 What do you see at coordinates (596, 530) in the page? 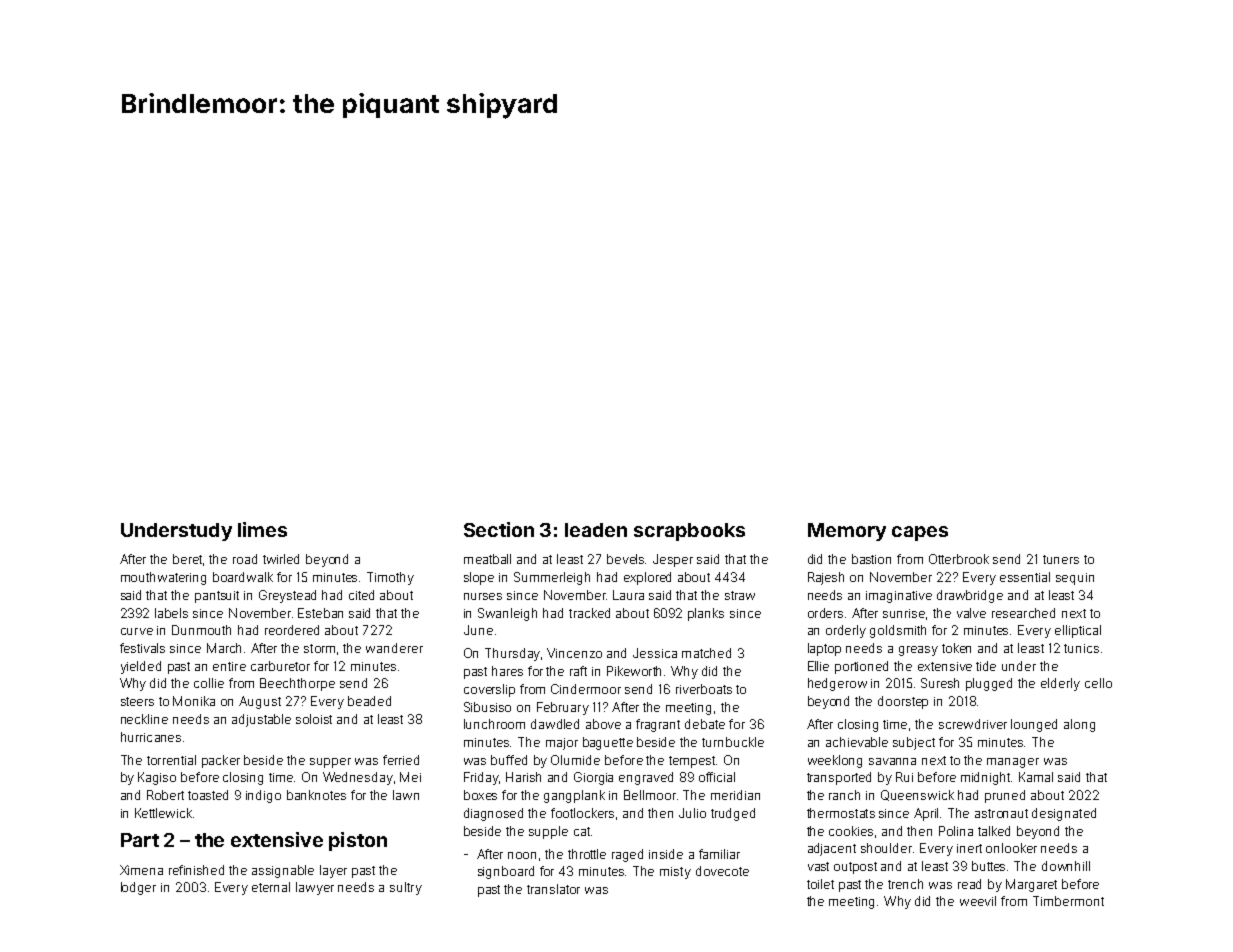
I see `leaden` at bounding box center [596, 530].
